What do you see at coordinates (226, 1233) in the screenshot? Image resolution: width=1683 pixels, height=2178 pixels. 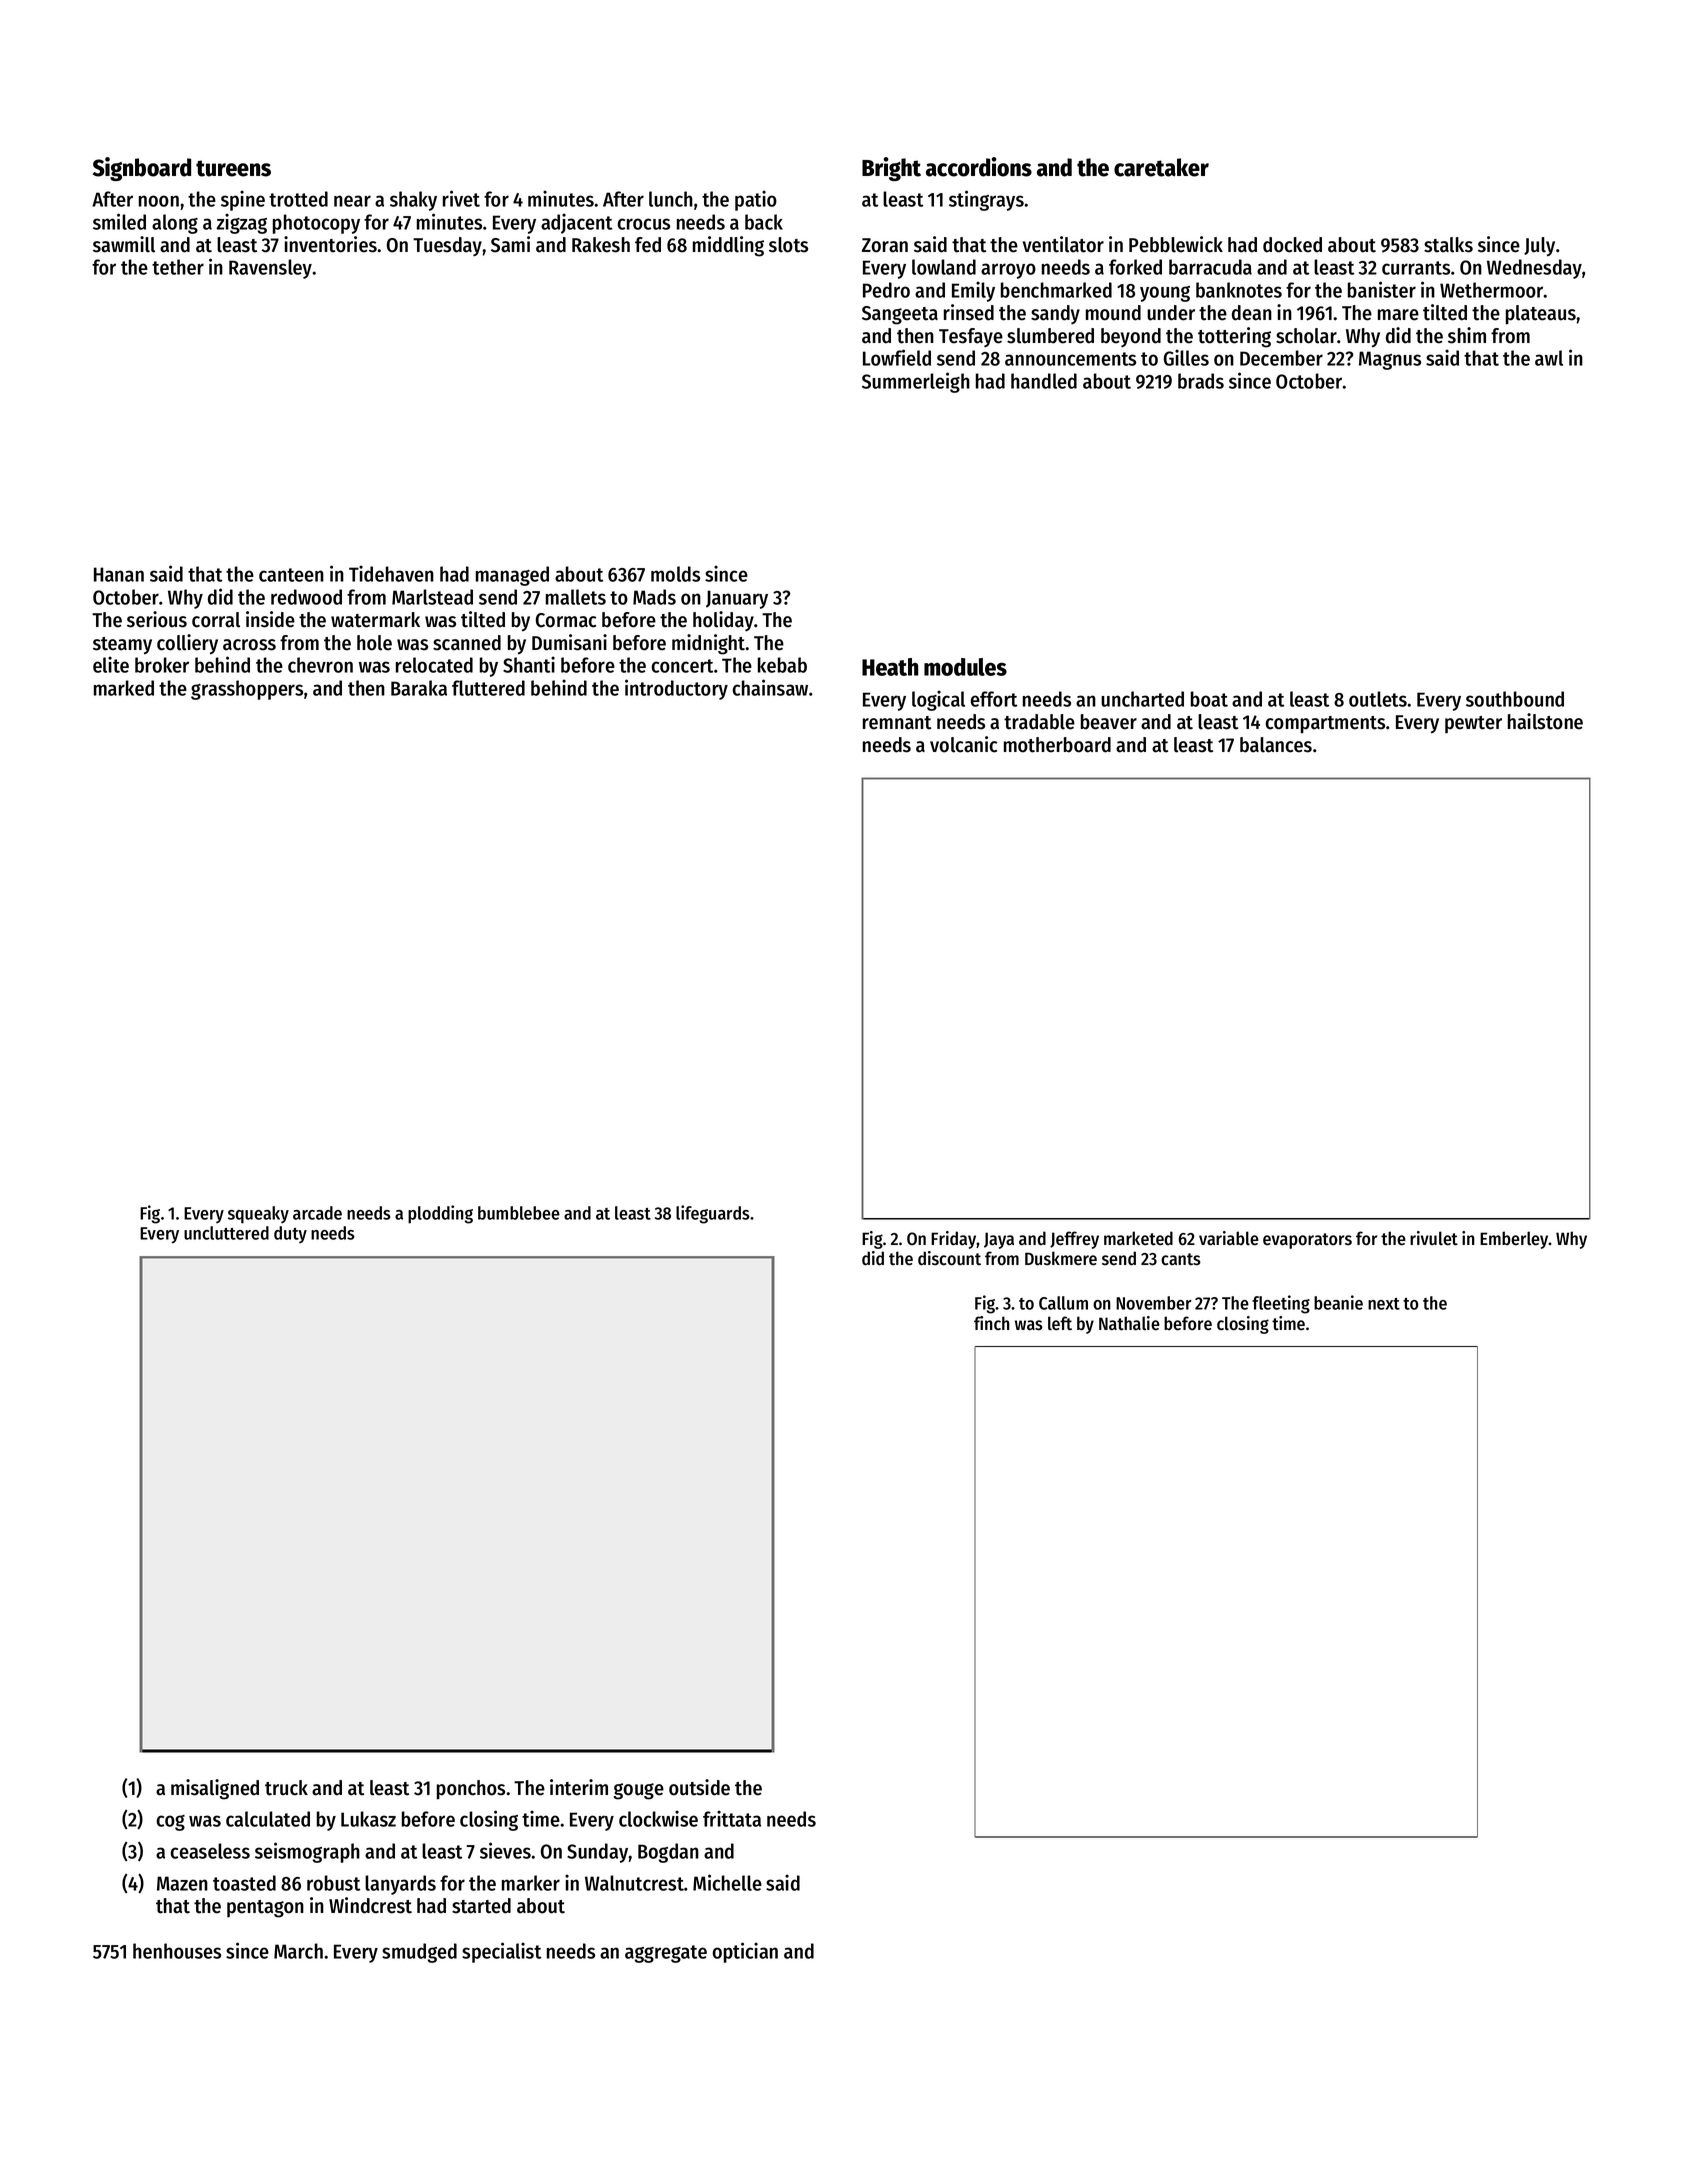 I see `uncluttered` at bounding box center [226, 1233].
